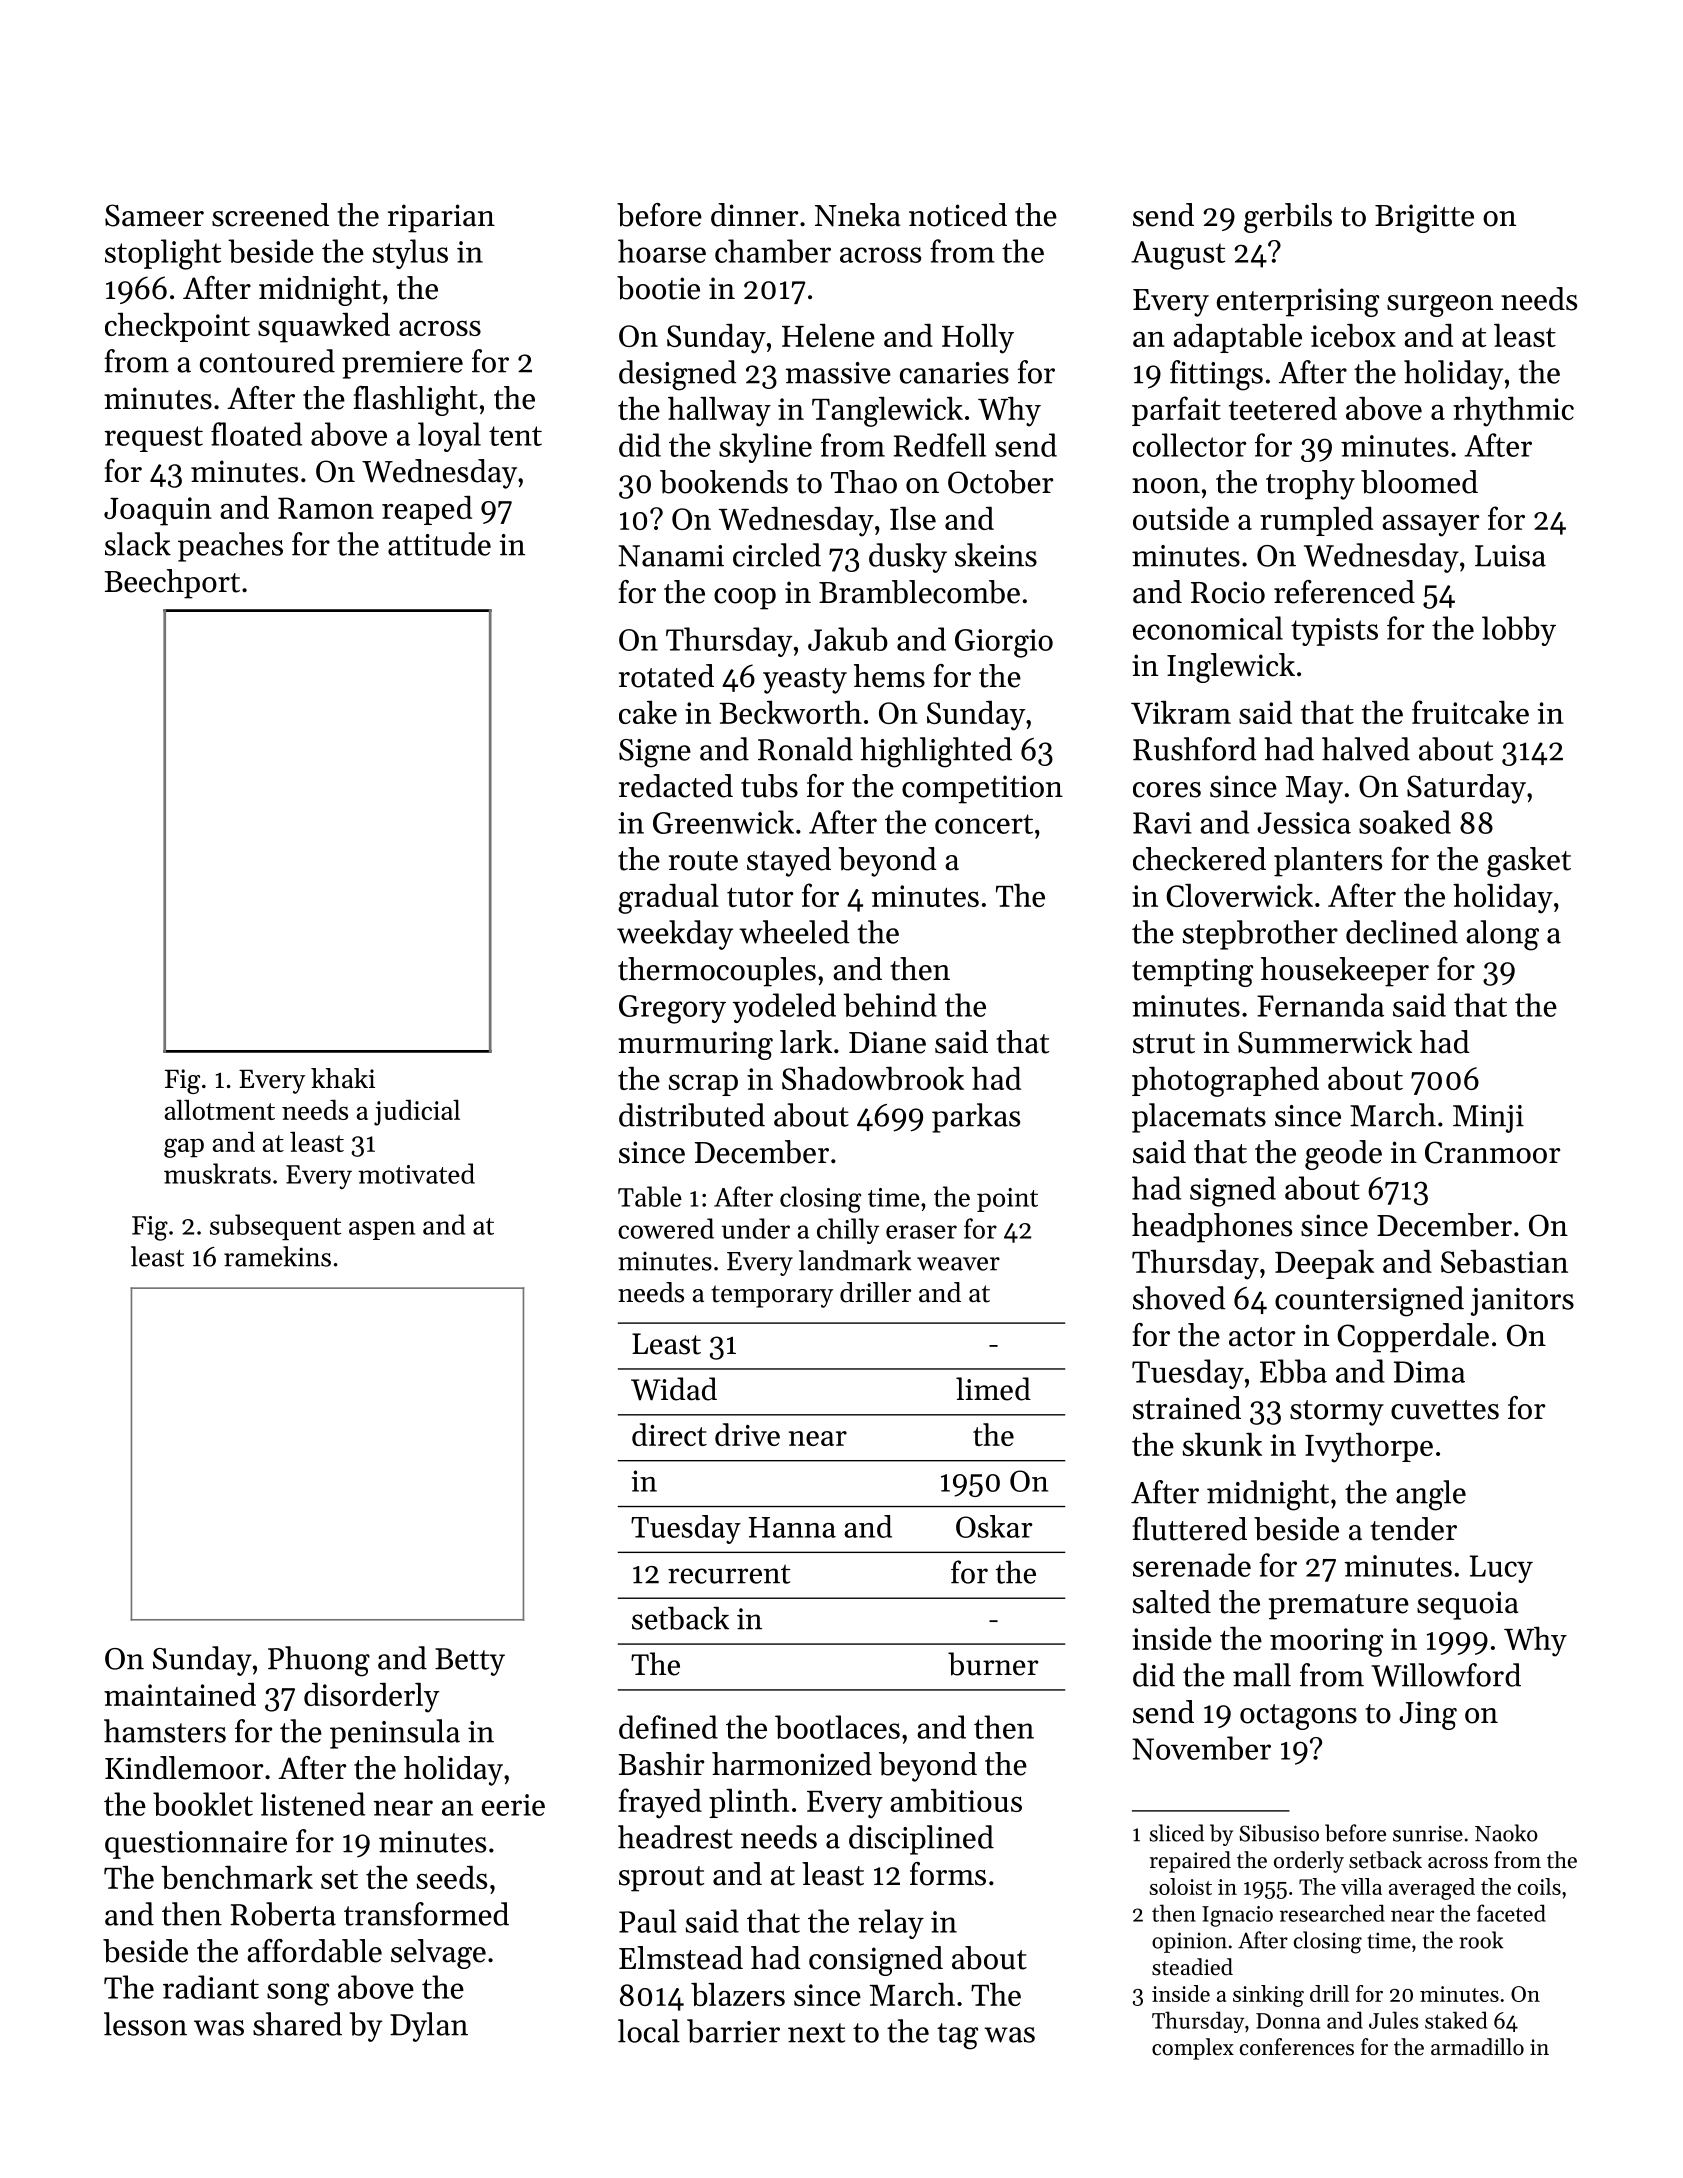  Describe the element at coordinates (666, 1228) in the image. I see `cowered` at that location.
